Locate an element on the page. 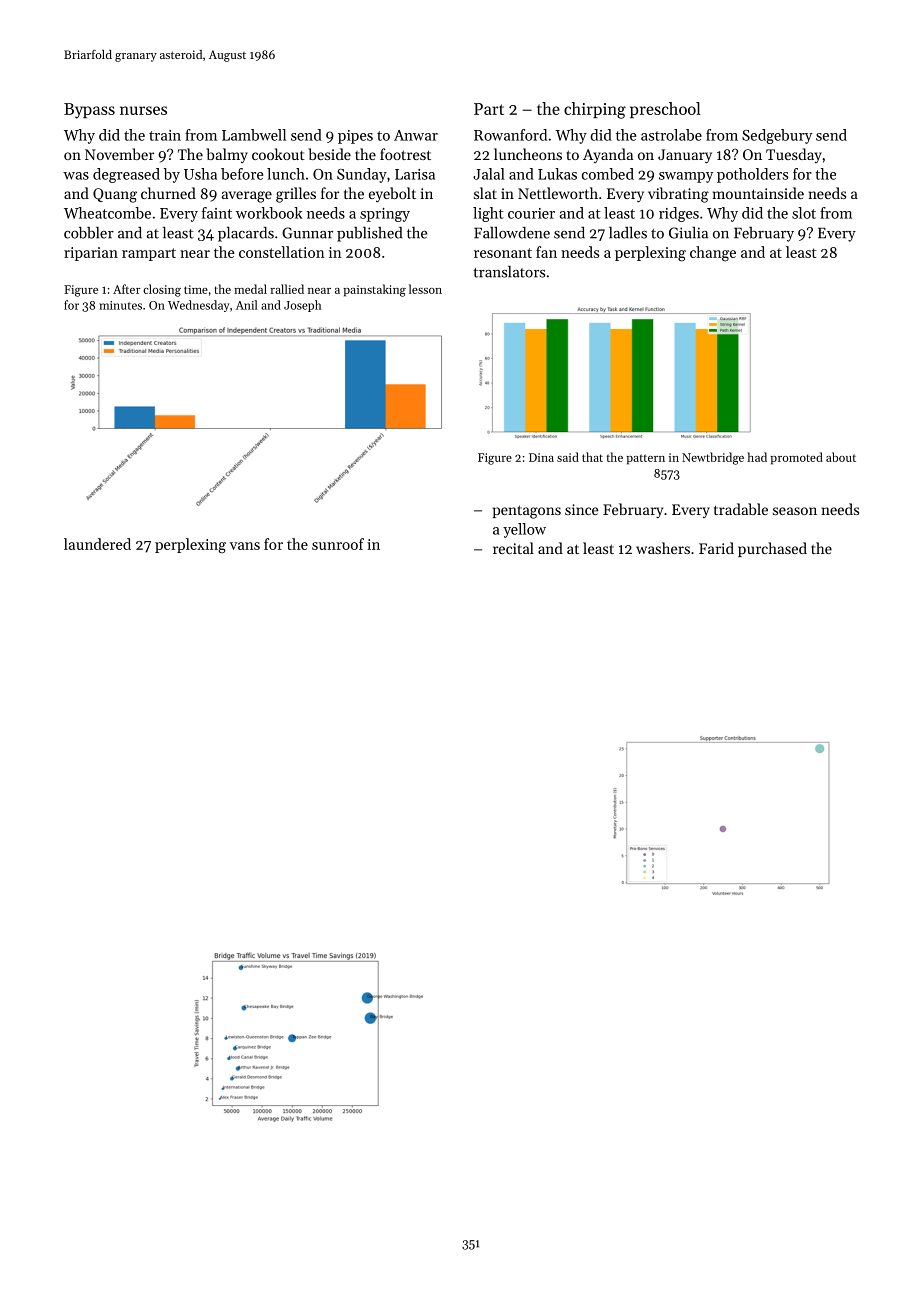 This document has height=1308, width=924. Dina is located at coordinates (541, 457).
